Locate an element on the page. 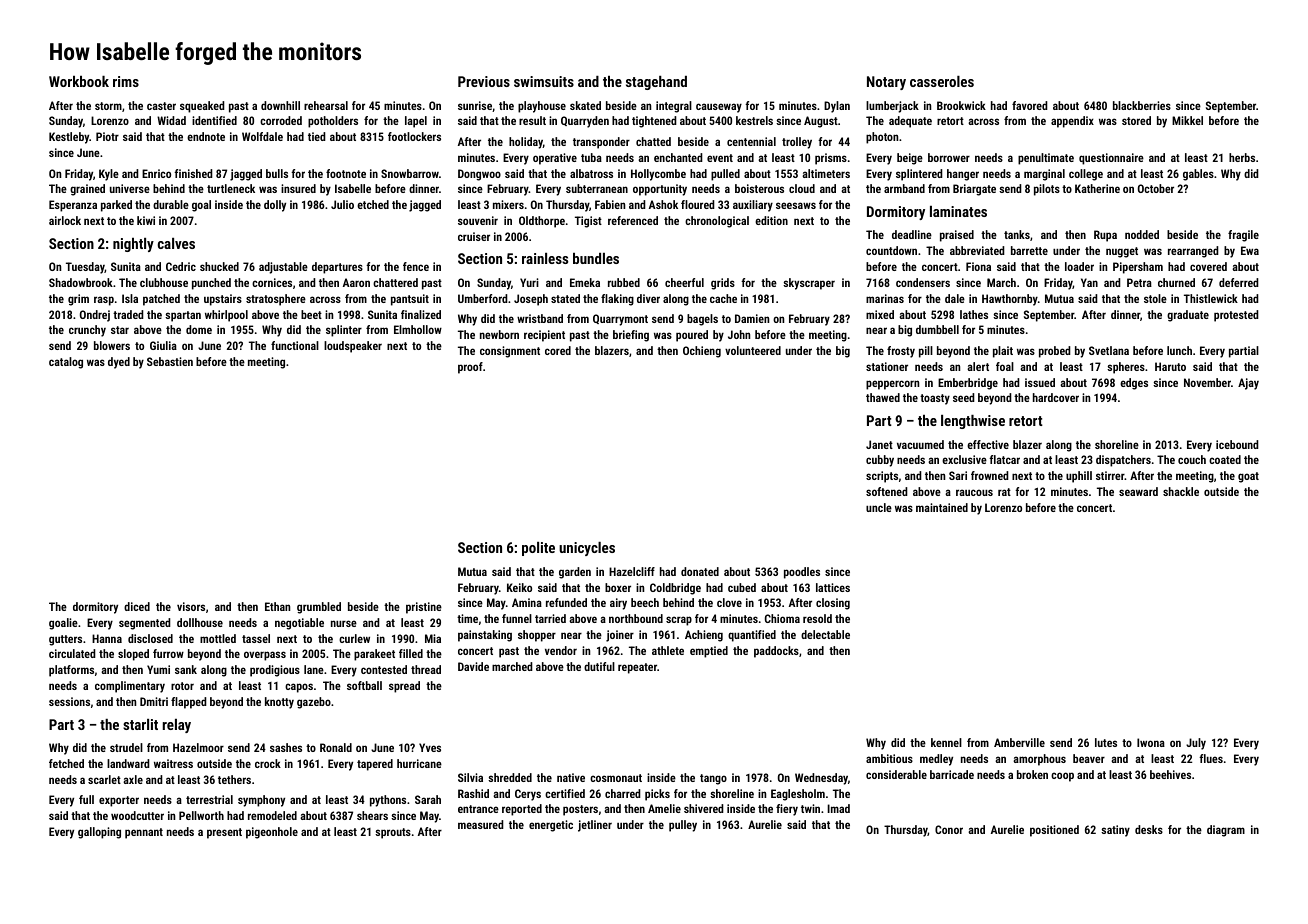 This page has width=1308, height=924. diced is located at coordinates (137, 606).
